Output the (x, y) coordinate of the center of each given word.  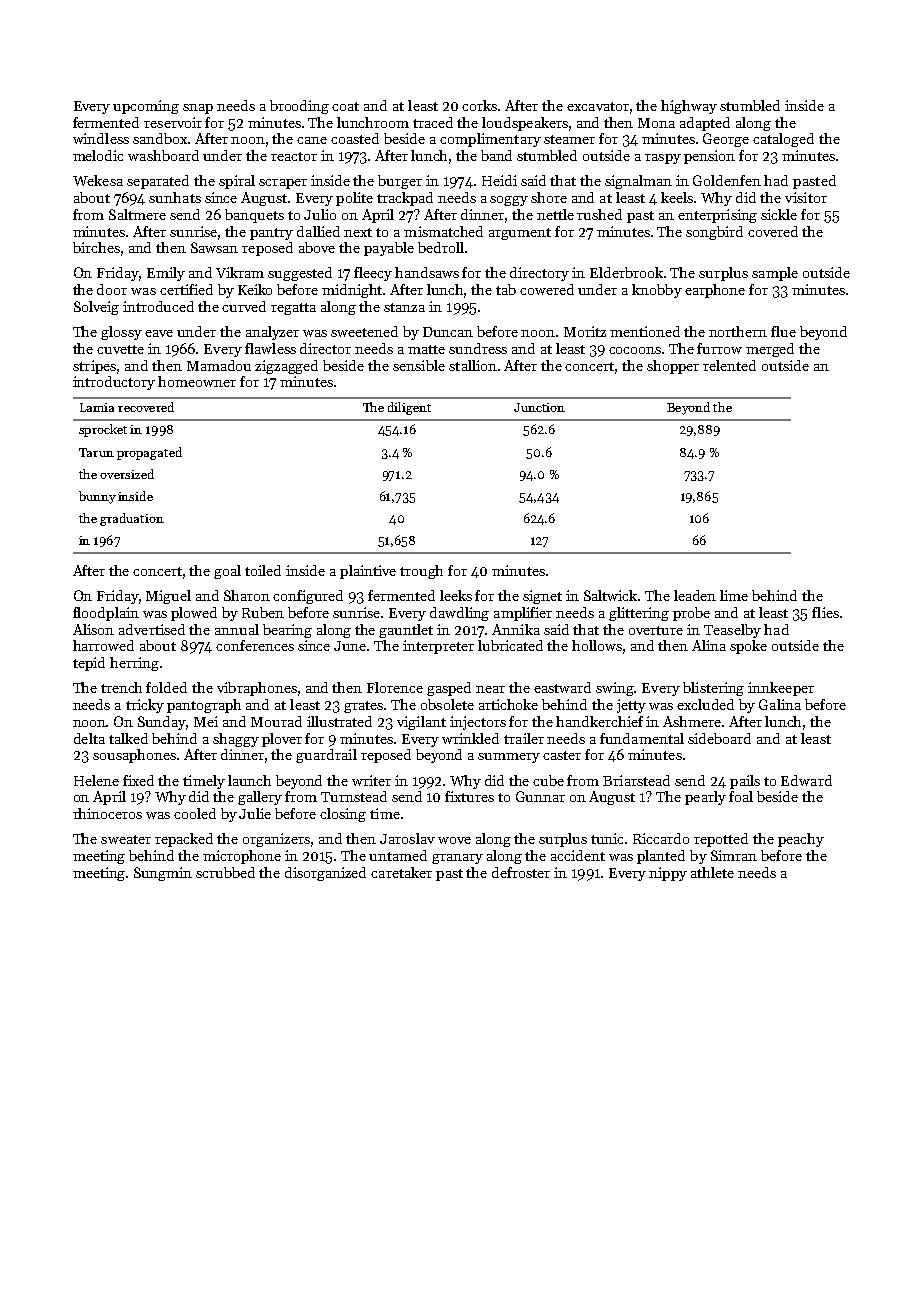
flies (825, 612)
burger (400, 182)
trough (421, 572)
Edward (806, 780)
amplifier (523, 614)
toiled (263, 570)
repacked (184, 840)
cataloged (783, 140)
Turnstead (354, 796)
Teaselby (732, 631)
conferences (255, 645)
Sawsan (214, 247)
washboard (163, 155)
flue (783, 331)
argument (520, 234)
